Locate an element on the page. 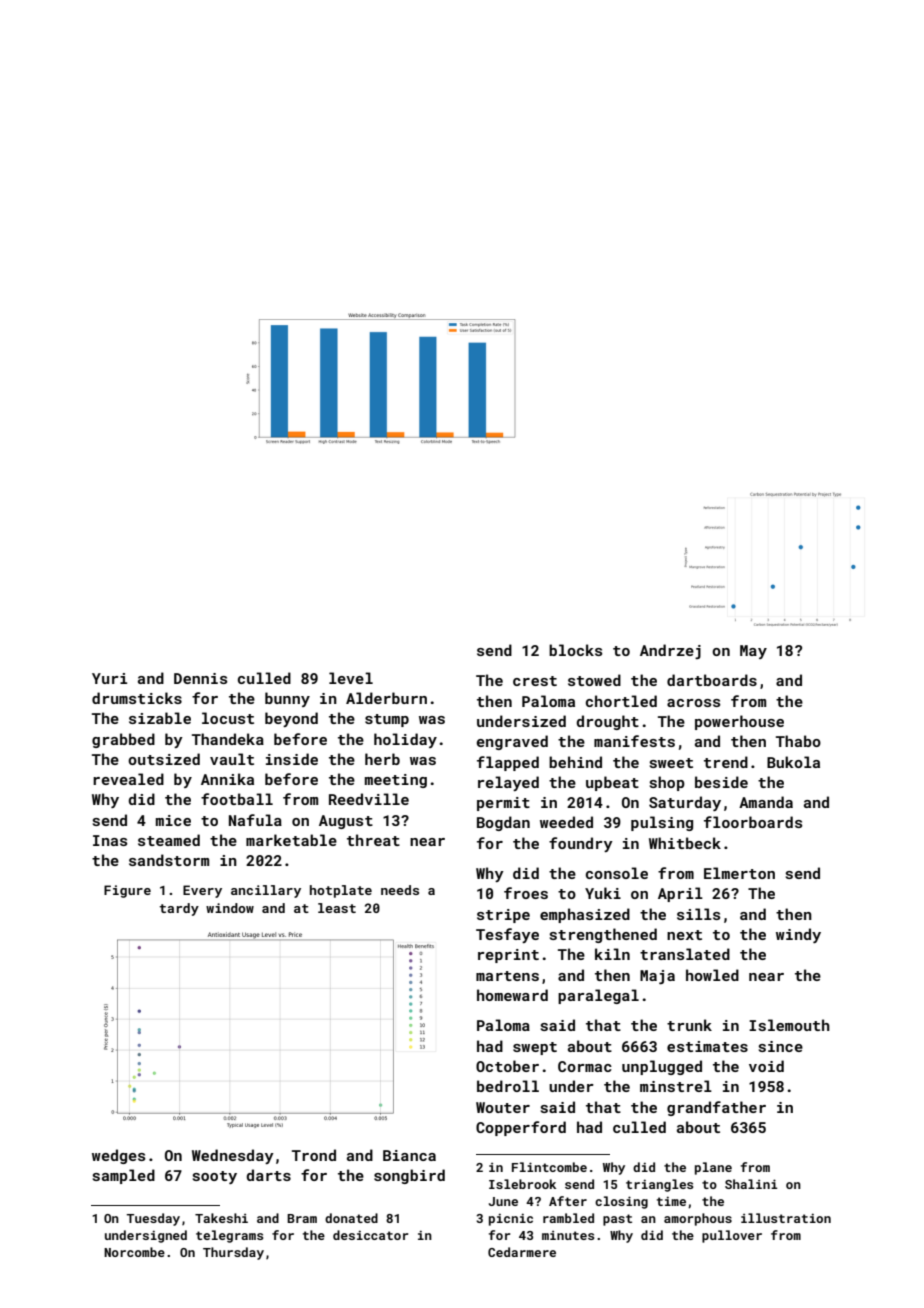 Image resolution: width=924 pixels, height=1308 pixels. Every is located at coordinates (202, 891).
